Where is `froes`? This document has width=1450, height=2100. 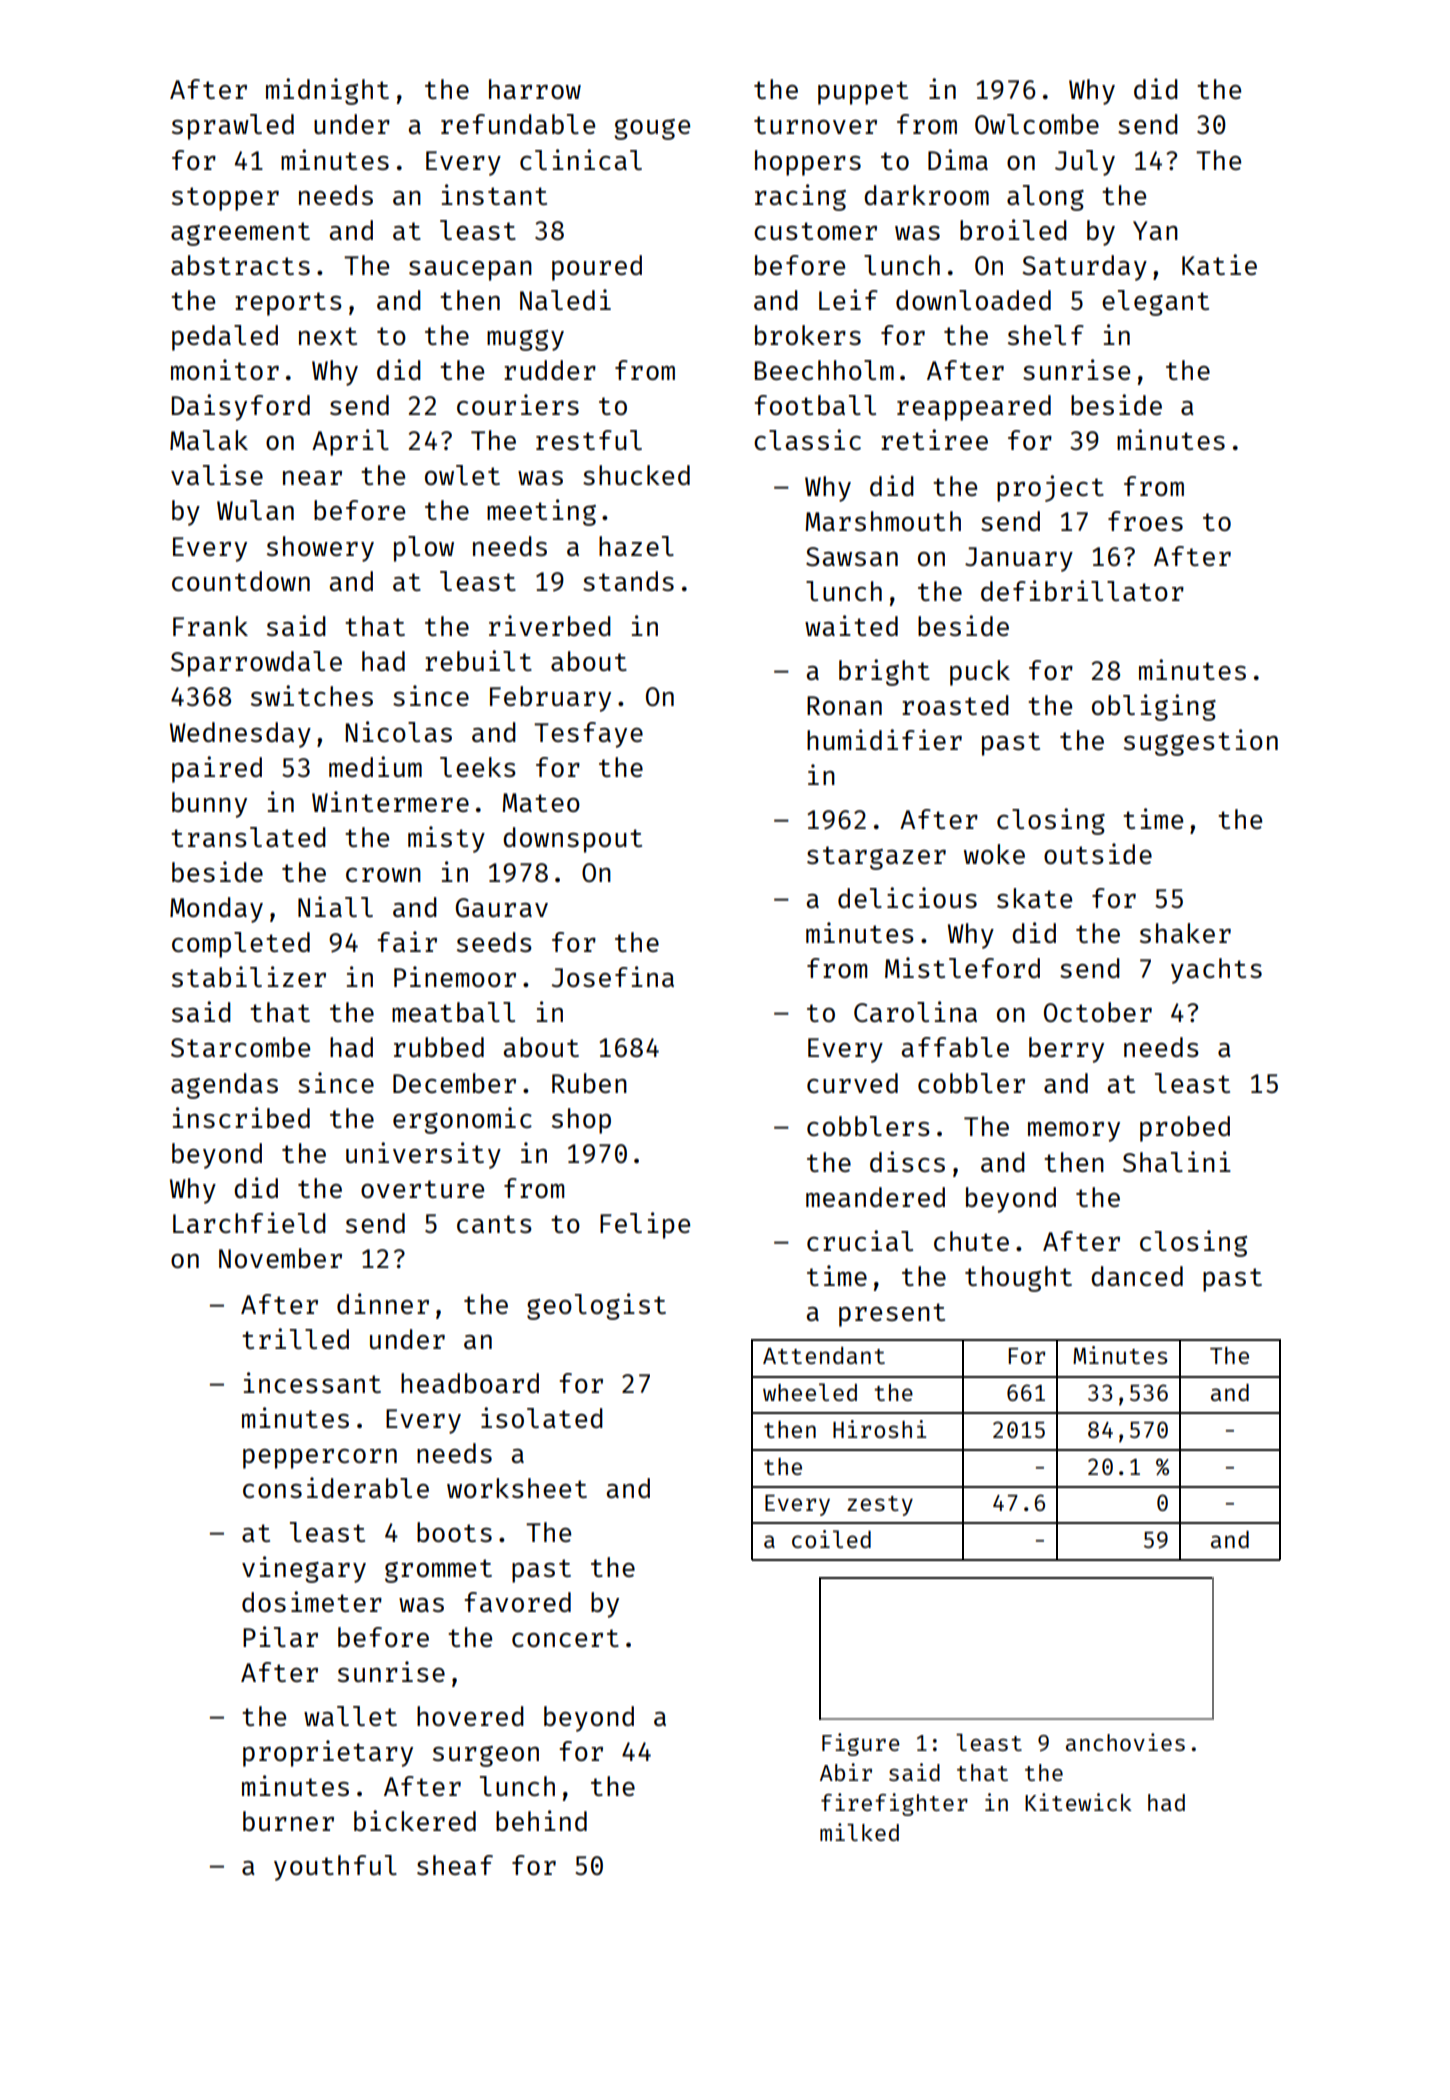
froes is located at coordinates (1145, 521).
